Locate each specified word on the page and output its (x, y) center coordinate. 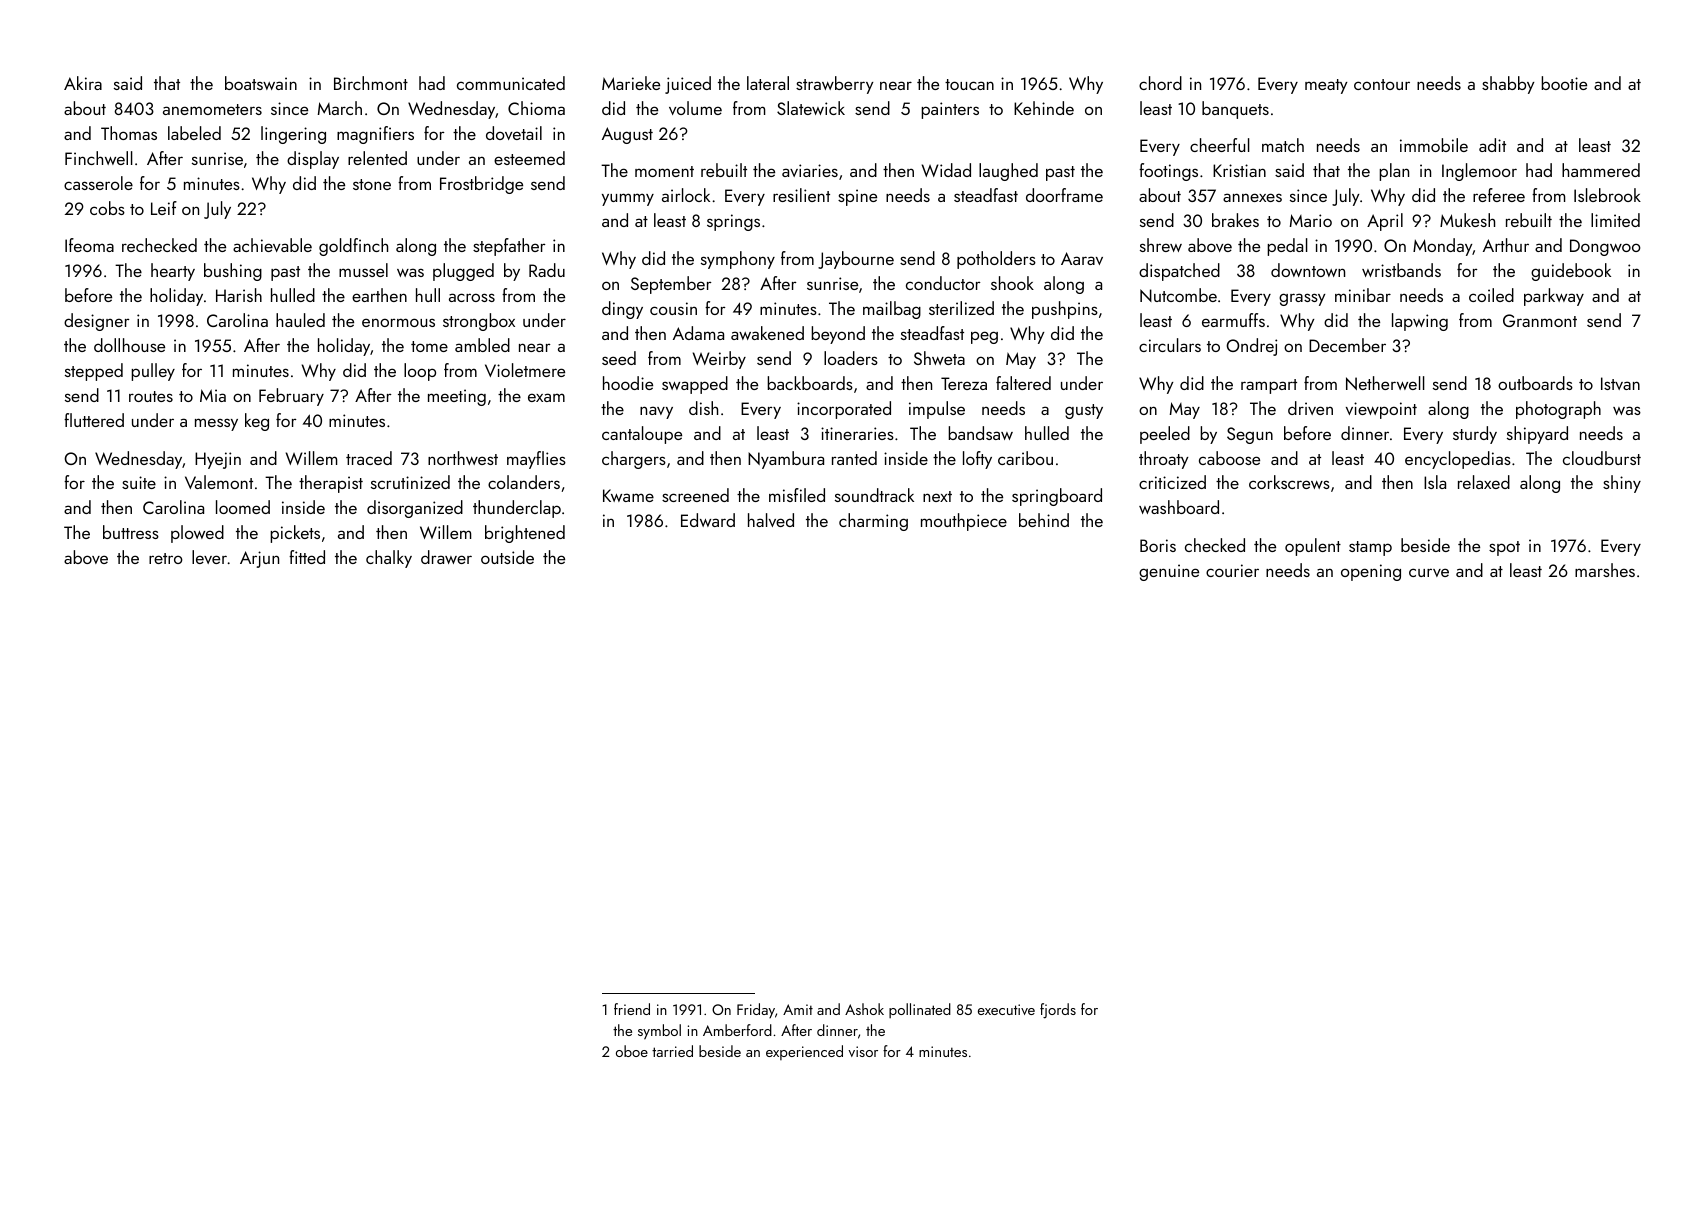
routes (151, 396)
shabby (1508, 85)
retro (166, 558)
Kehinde (1044, 108)
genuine (1169, 572)
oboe (632, 1051)
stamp (1370, 548)
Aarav (1082, 258)
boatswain (261, 83)
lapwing (1420, 322)
